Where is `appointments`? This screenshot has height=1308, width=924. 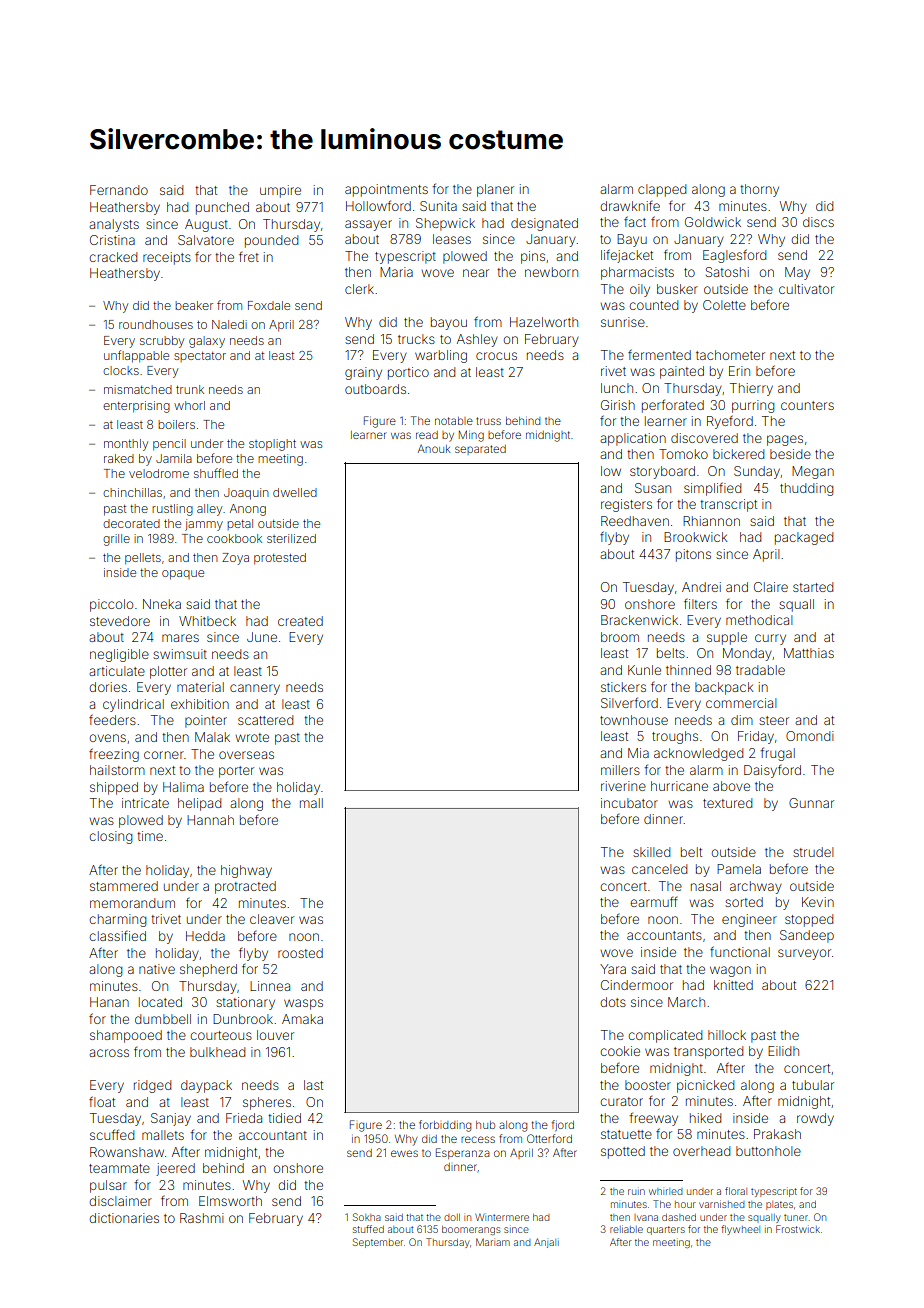 appointments is located at coordinates (386, 190).
